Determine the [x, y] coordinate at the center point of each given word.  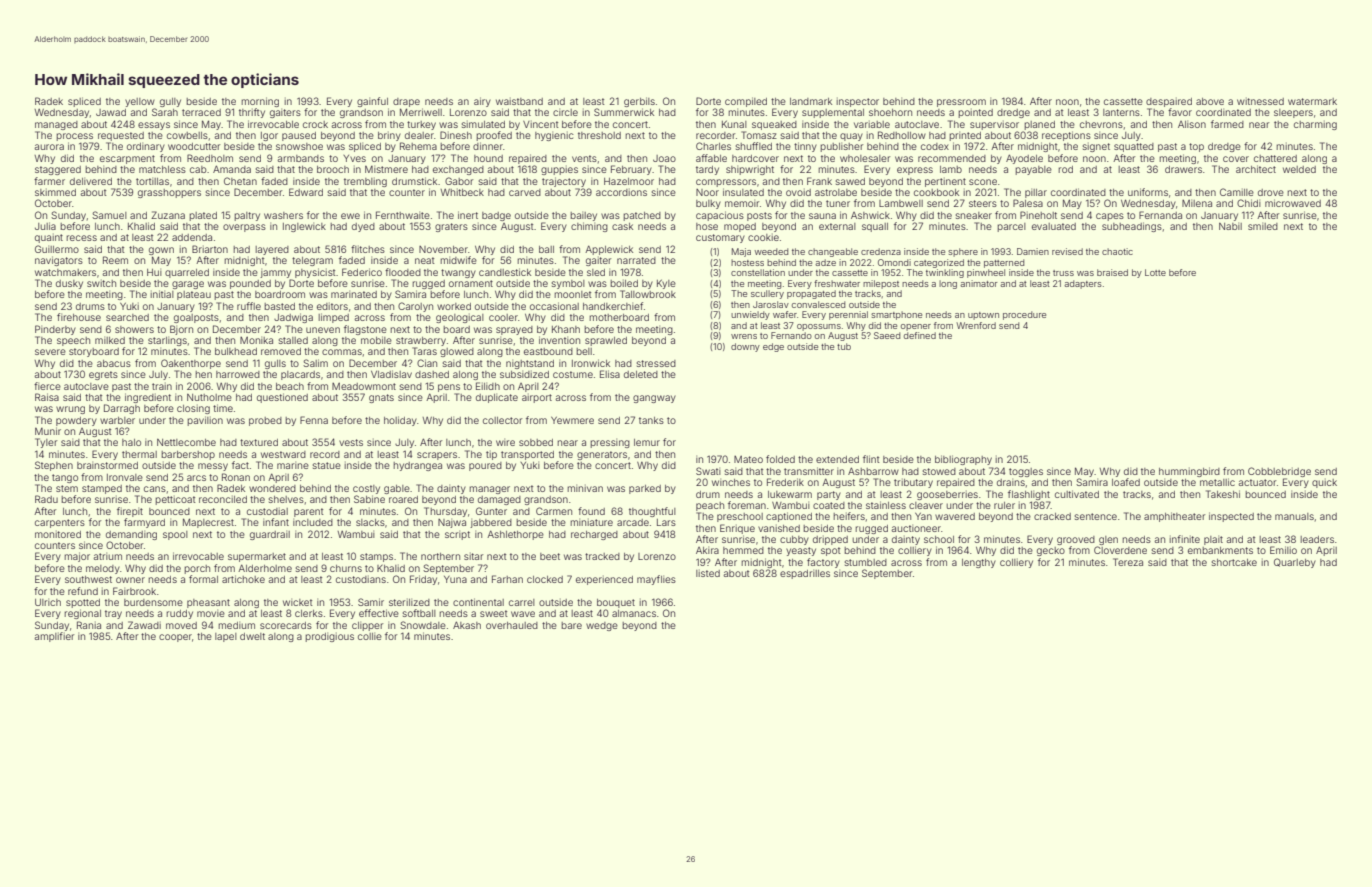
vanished [779, 528]
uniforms [1148, 192]
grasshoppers [169, 193]
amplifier [54, 637]
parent [309, 512]
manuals [1294, 516]
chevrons [1101, 124]
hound [488, 158]
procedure [1024, 315]
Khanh [566, 329]
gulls [275, 364]
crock [315, 124]
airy [482, 102]
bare [571, 625]
